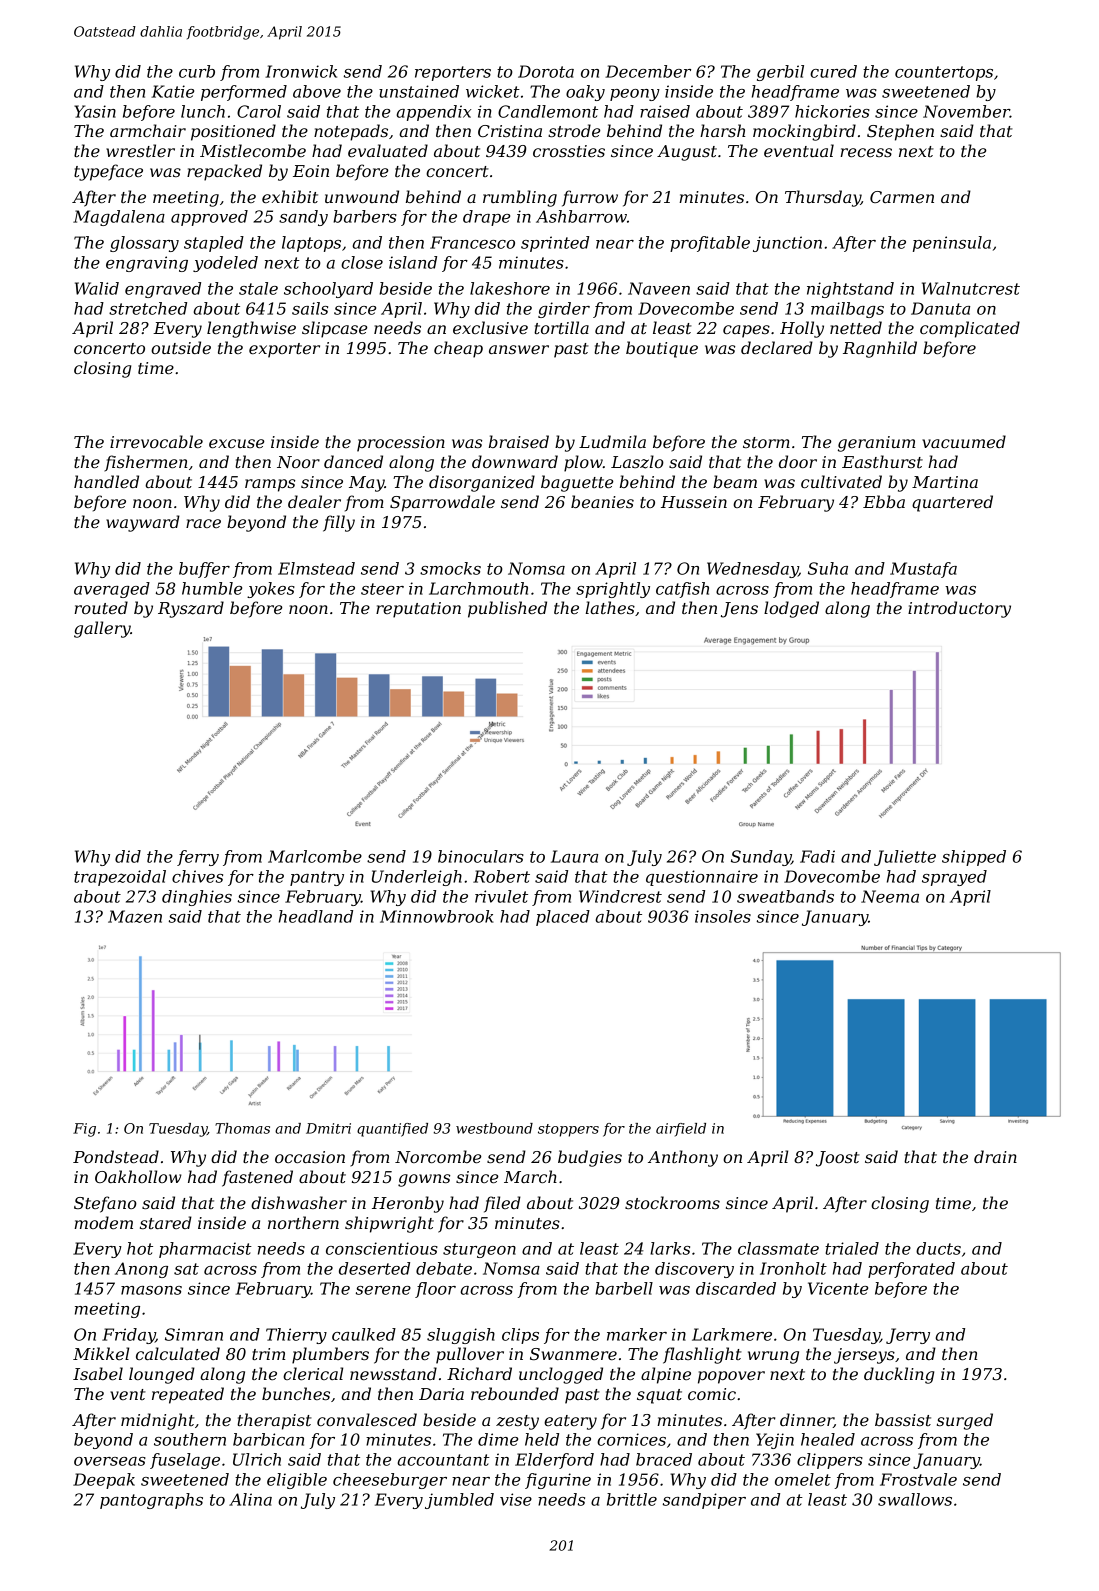 This page has width=1099, height=1591. I want to click on debate, so click(444, 1268).
